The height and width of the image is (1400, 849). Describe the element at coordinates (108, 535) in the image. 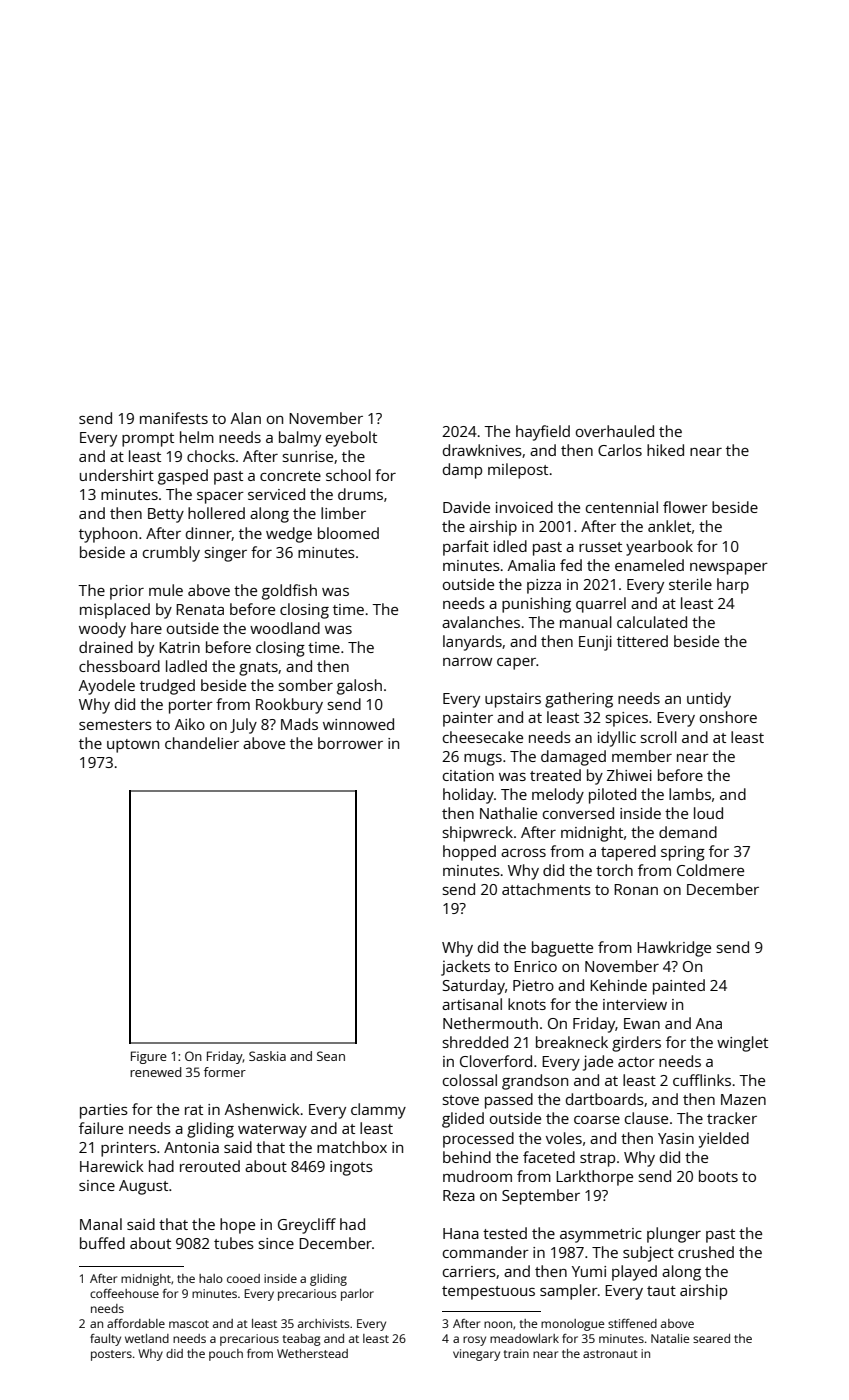

I see `typhoon` at that location.
